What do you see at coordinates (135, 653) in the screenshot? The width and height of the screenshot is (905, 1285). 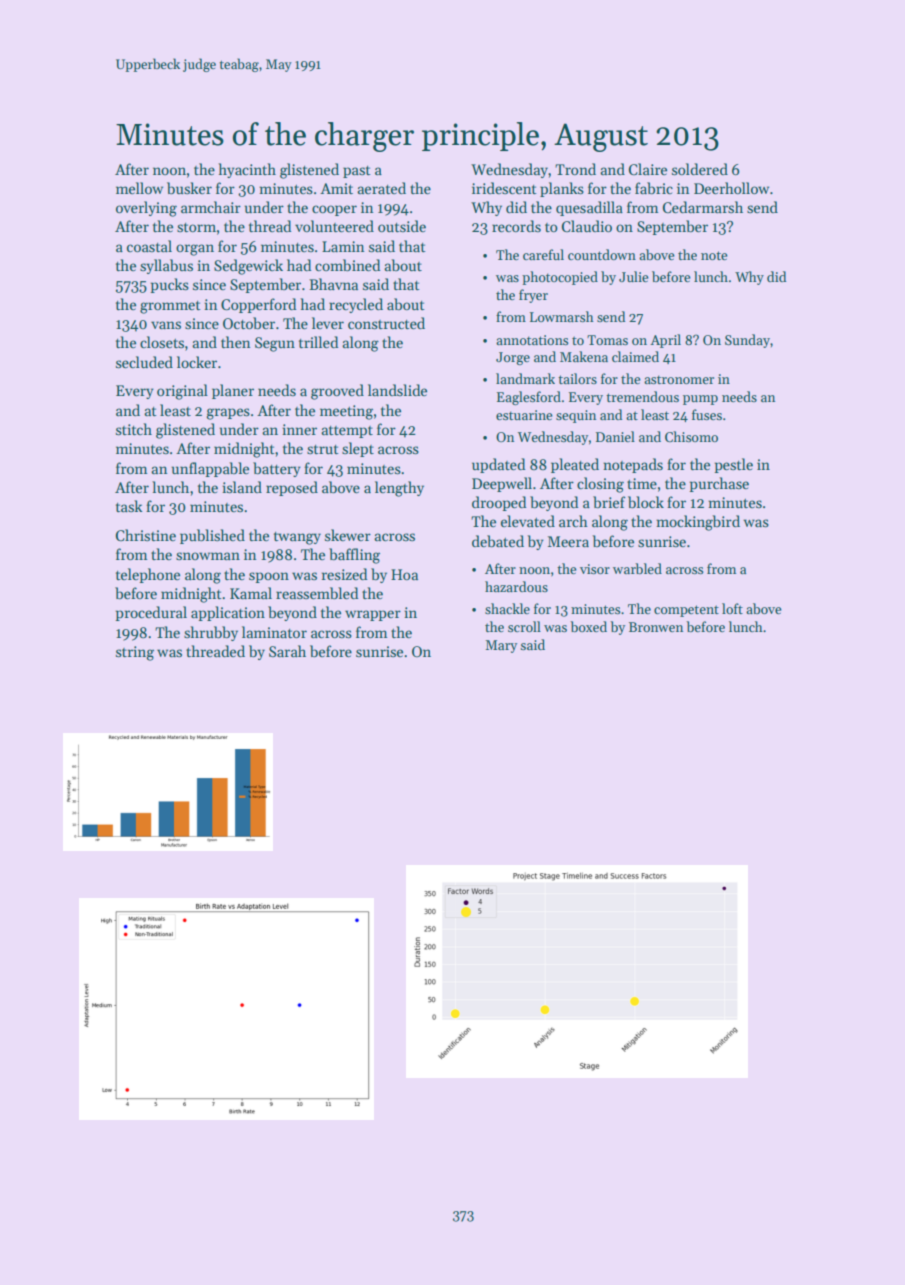 I see `string` at bounding box center [135, 653].
